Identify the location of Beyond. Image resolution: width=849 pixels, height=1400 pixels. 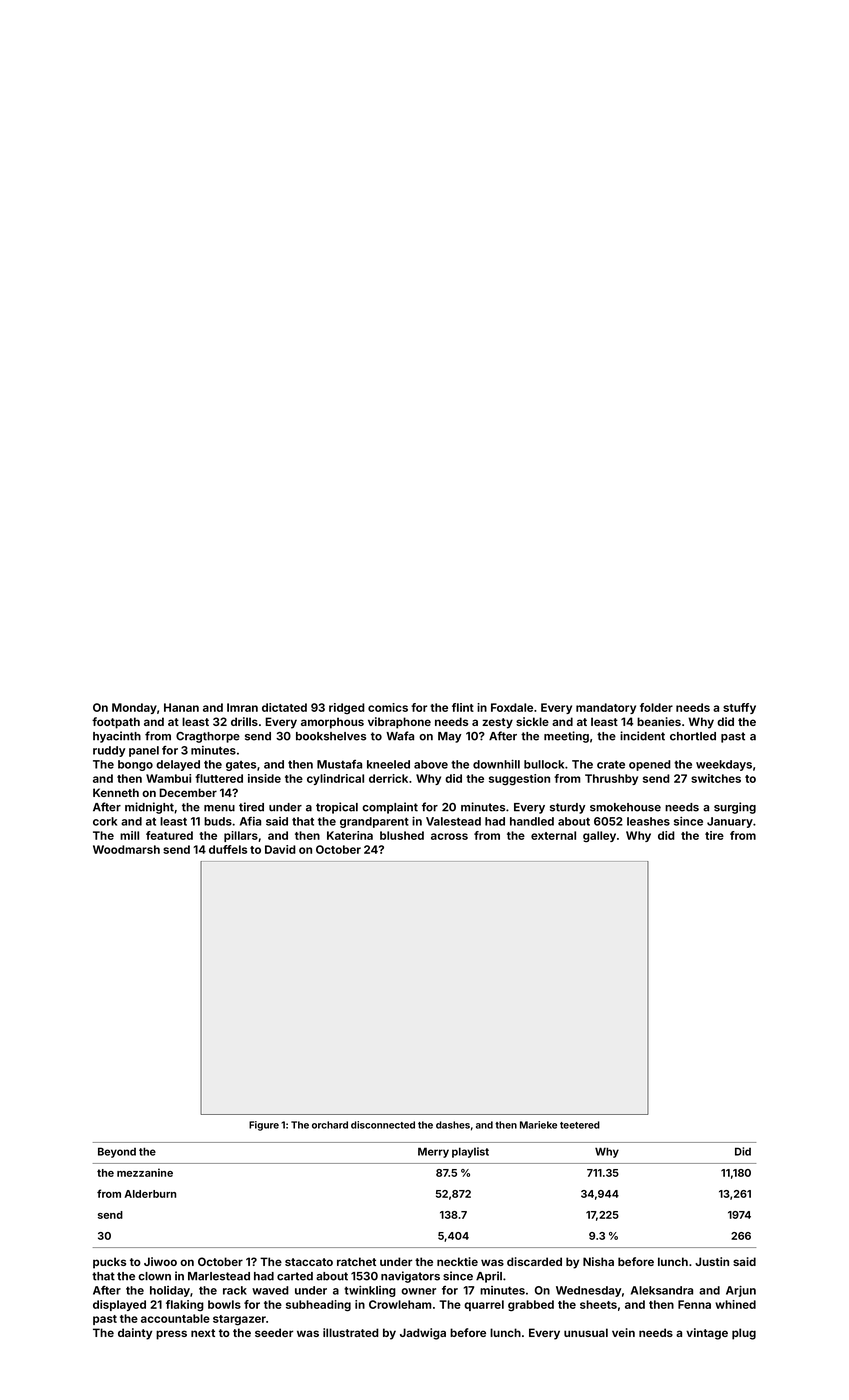
(117, 1152).
